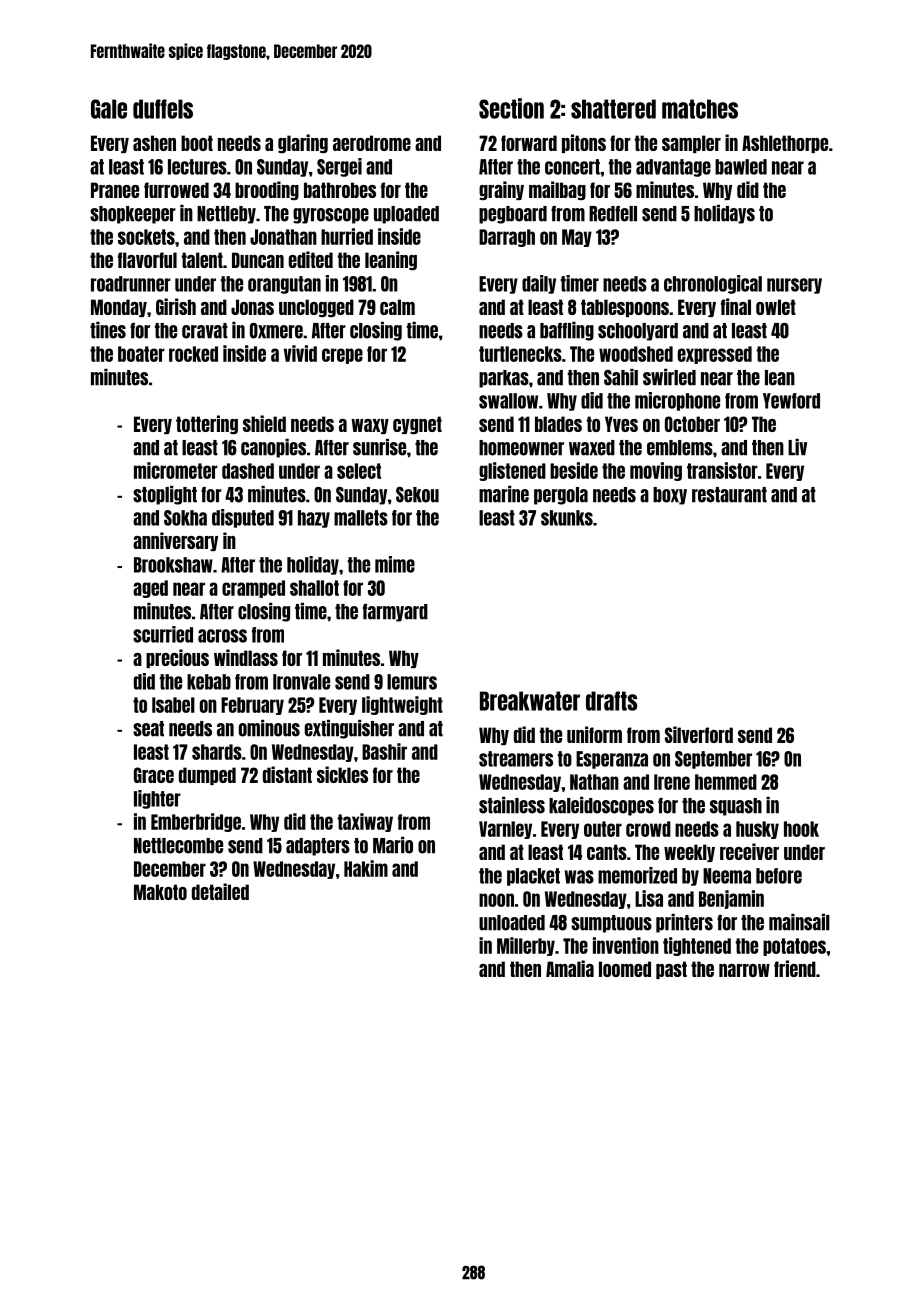 The height and width of the screenshot is (1308, 924). Describe the element at coordinates (220, 891) in the screenshot. I see `detailed` at that location.
